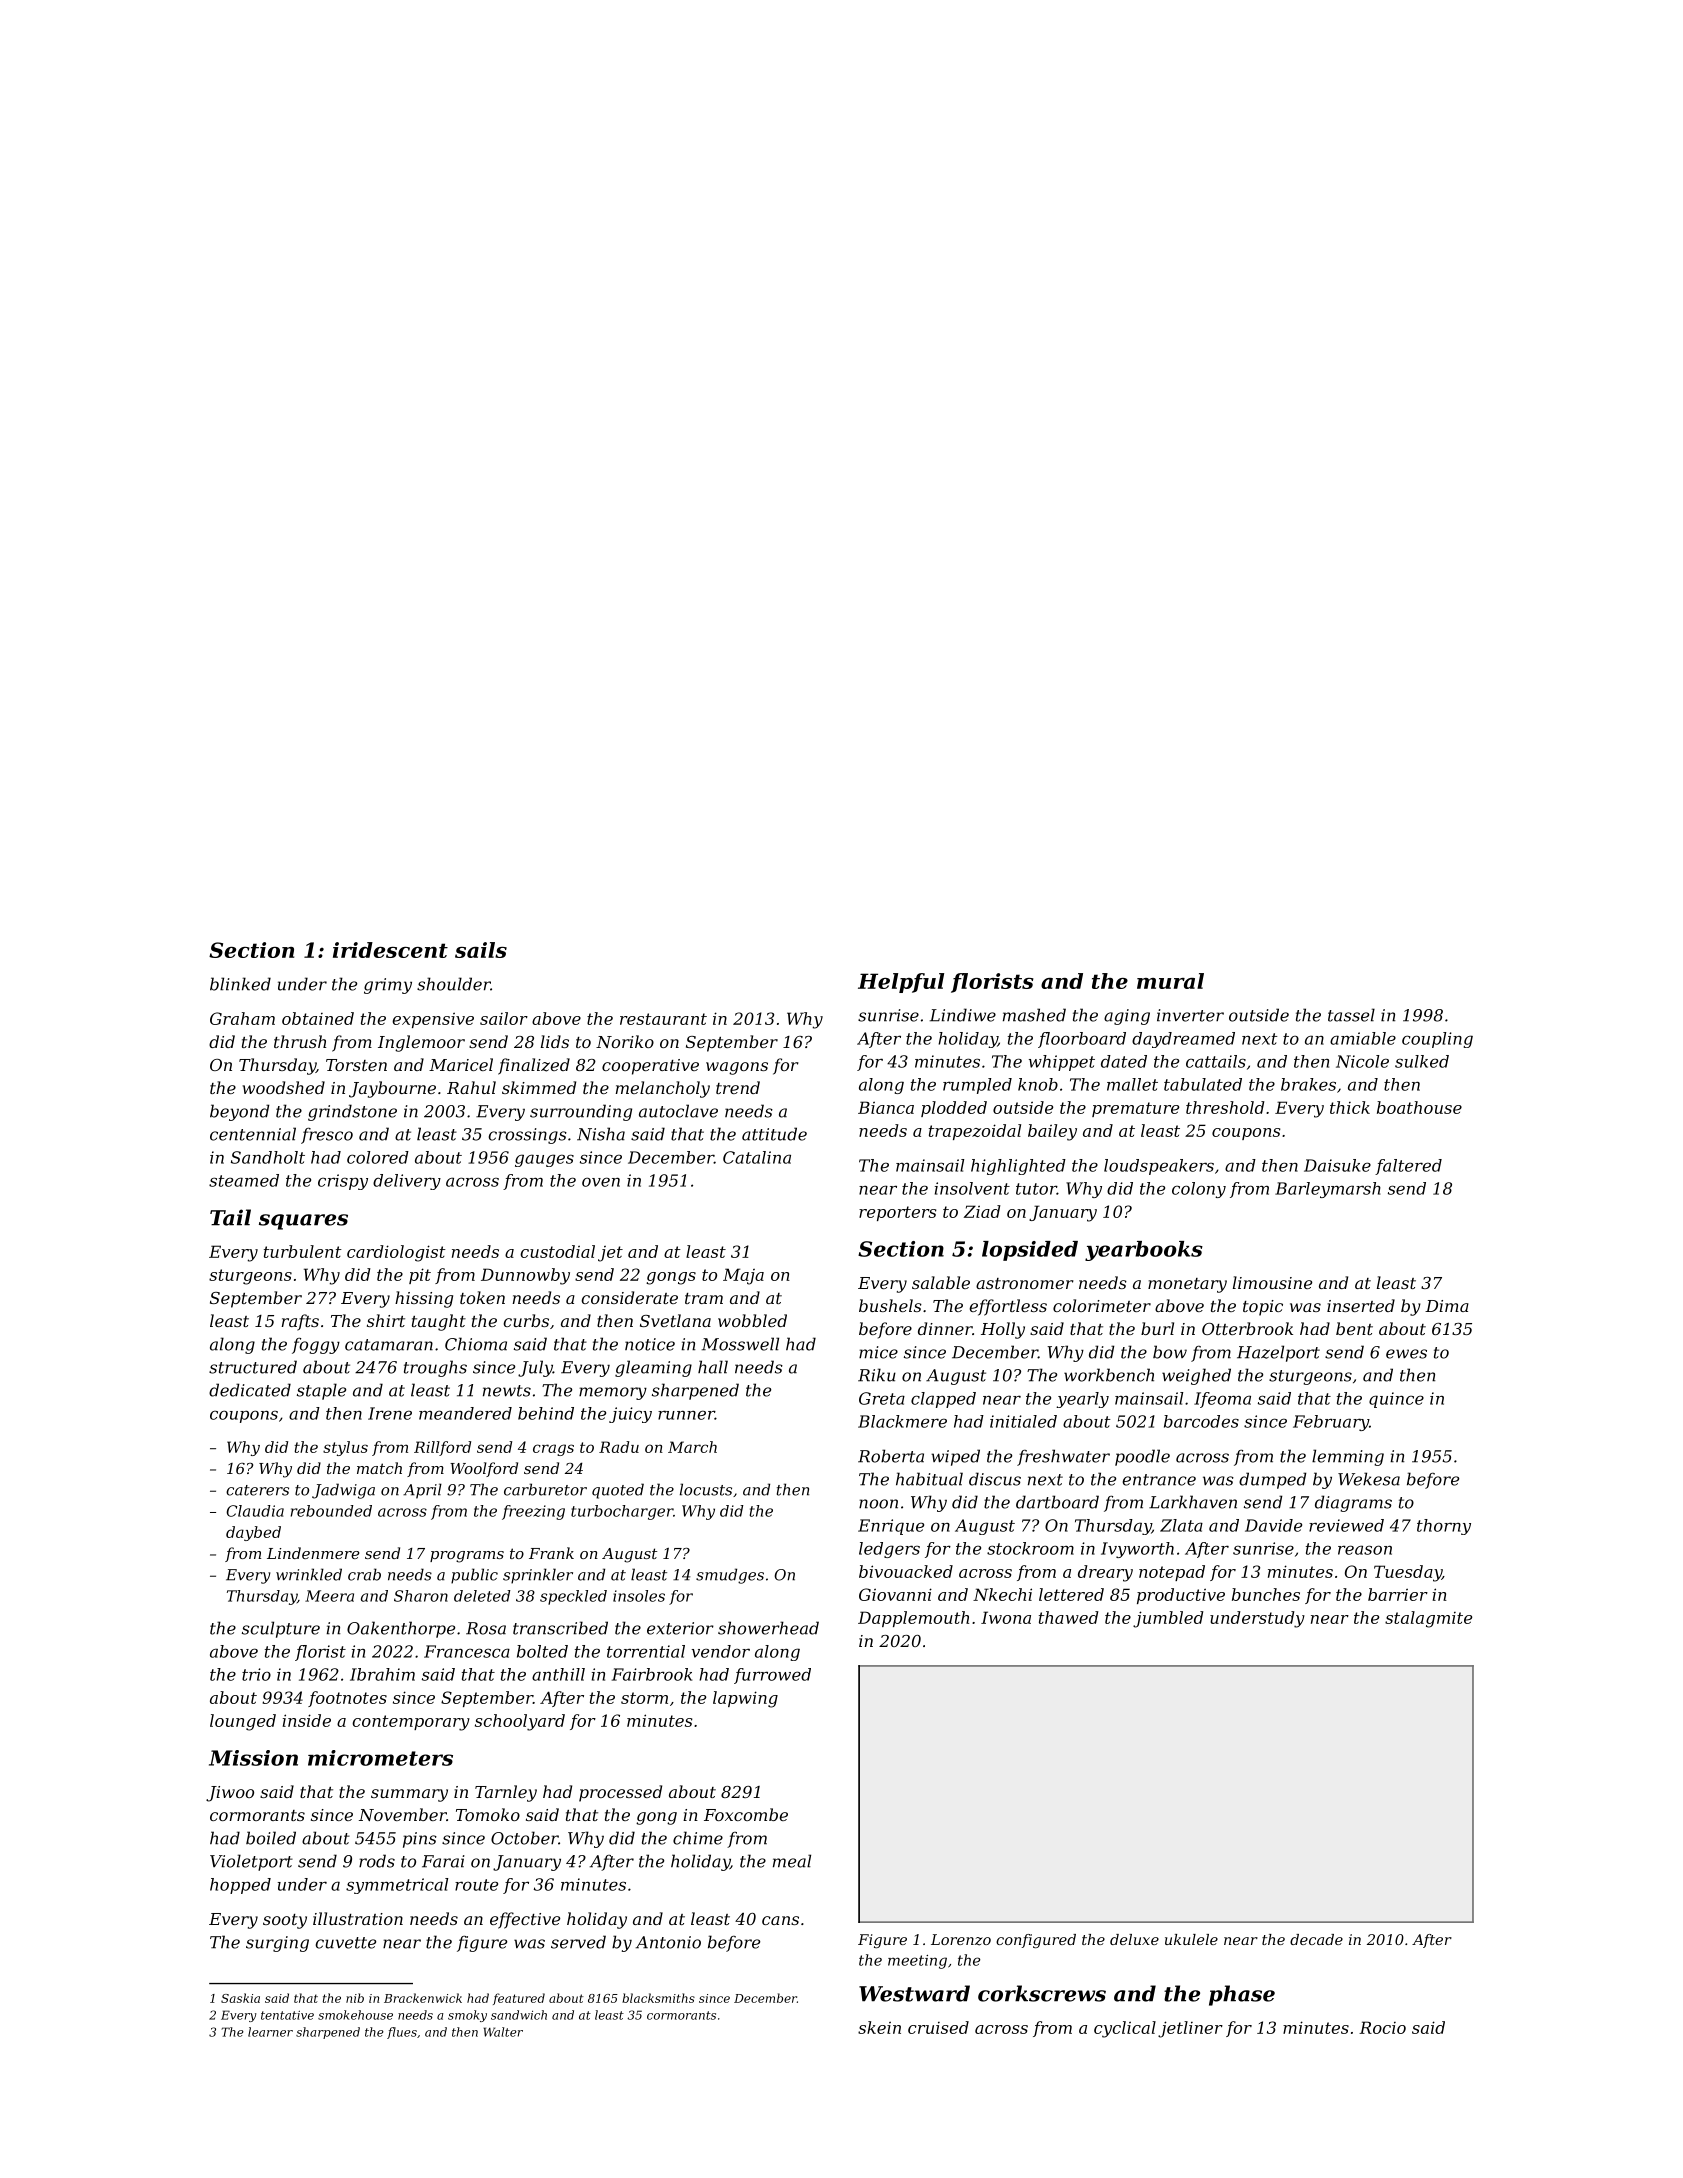  What do you see at coordinates (545, 1489) in the document?
I see `carburetor` at bounding box center [545, 1489].
